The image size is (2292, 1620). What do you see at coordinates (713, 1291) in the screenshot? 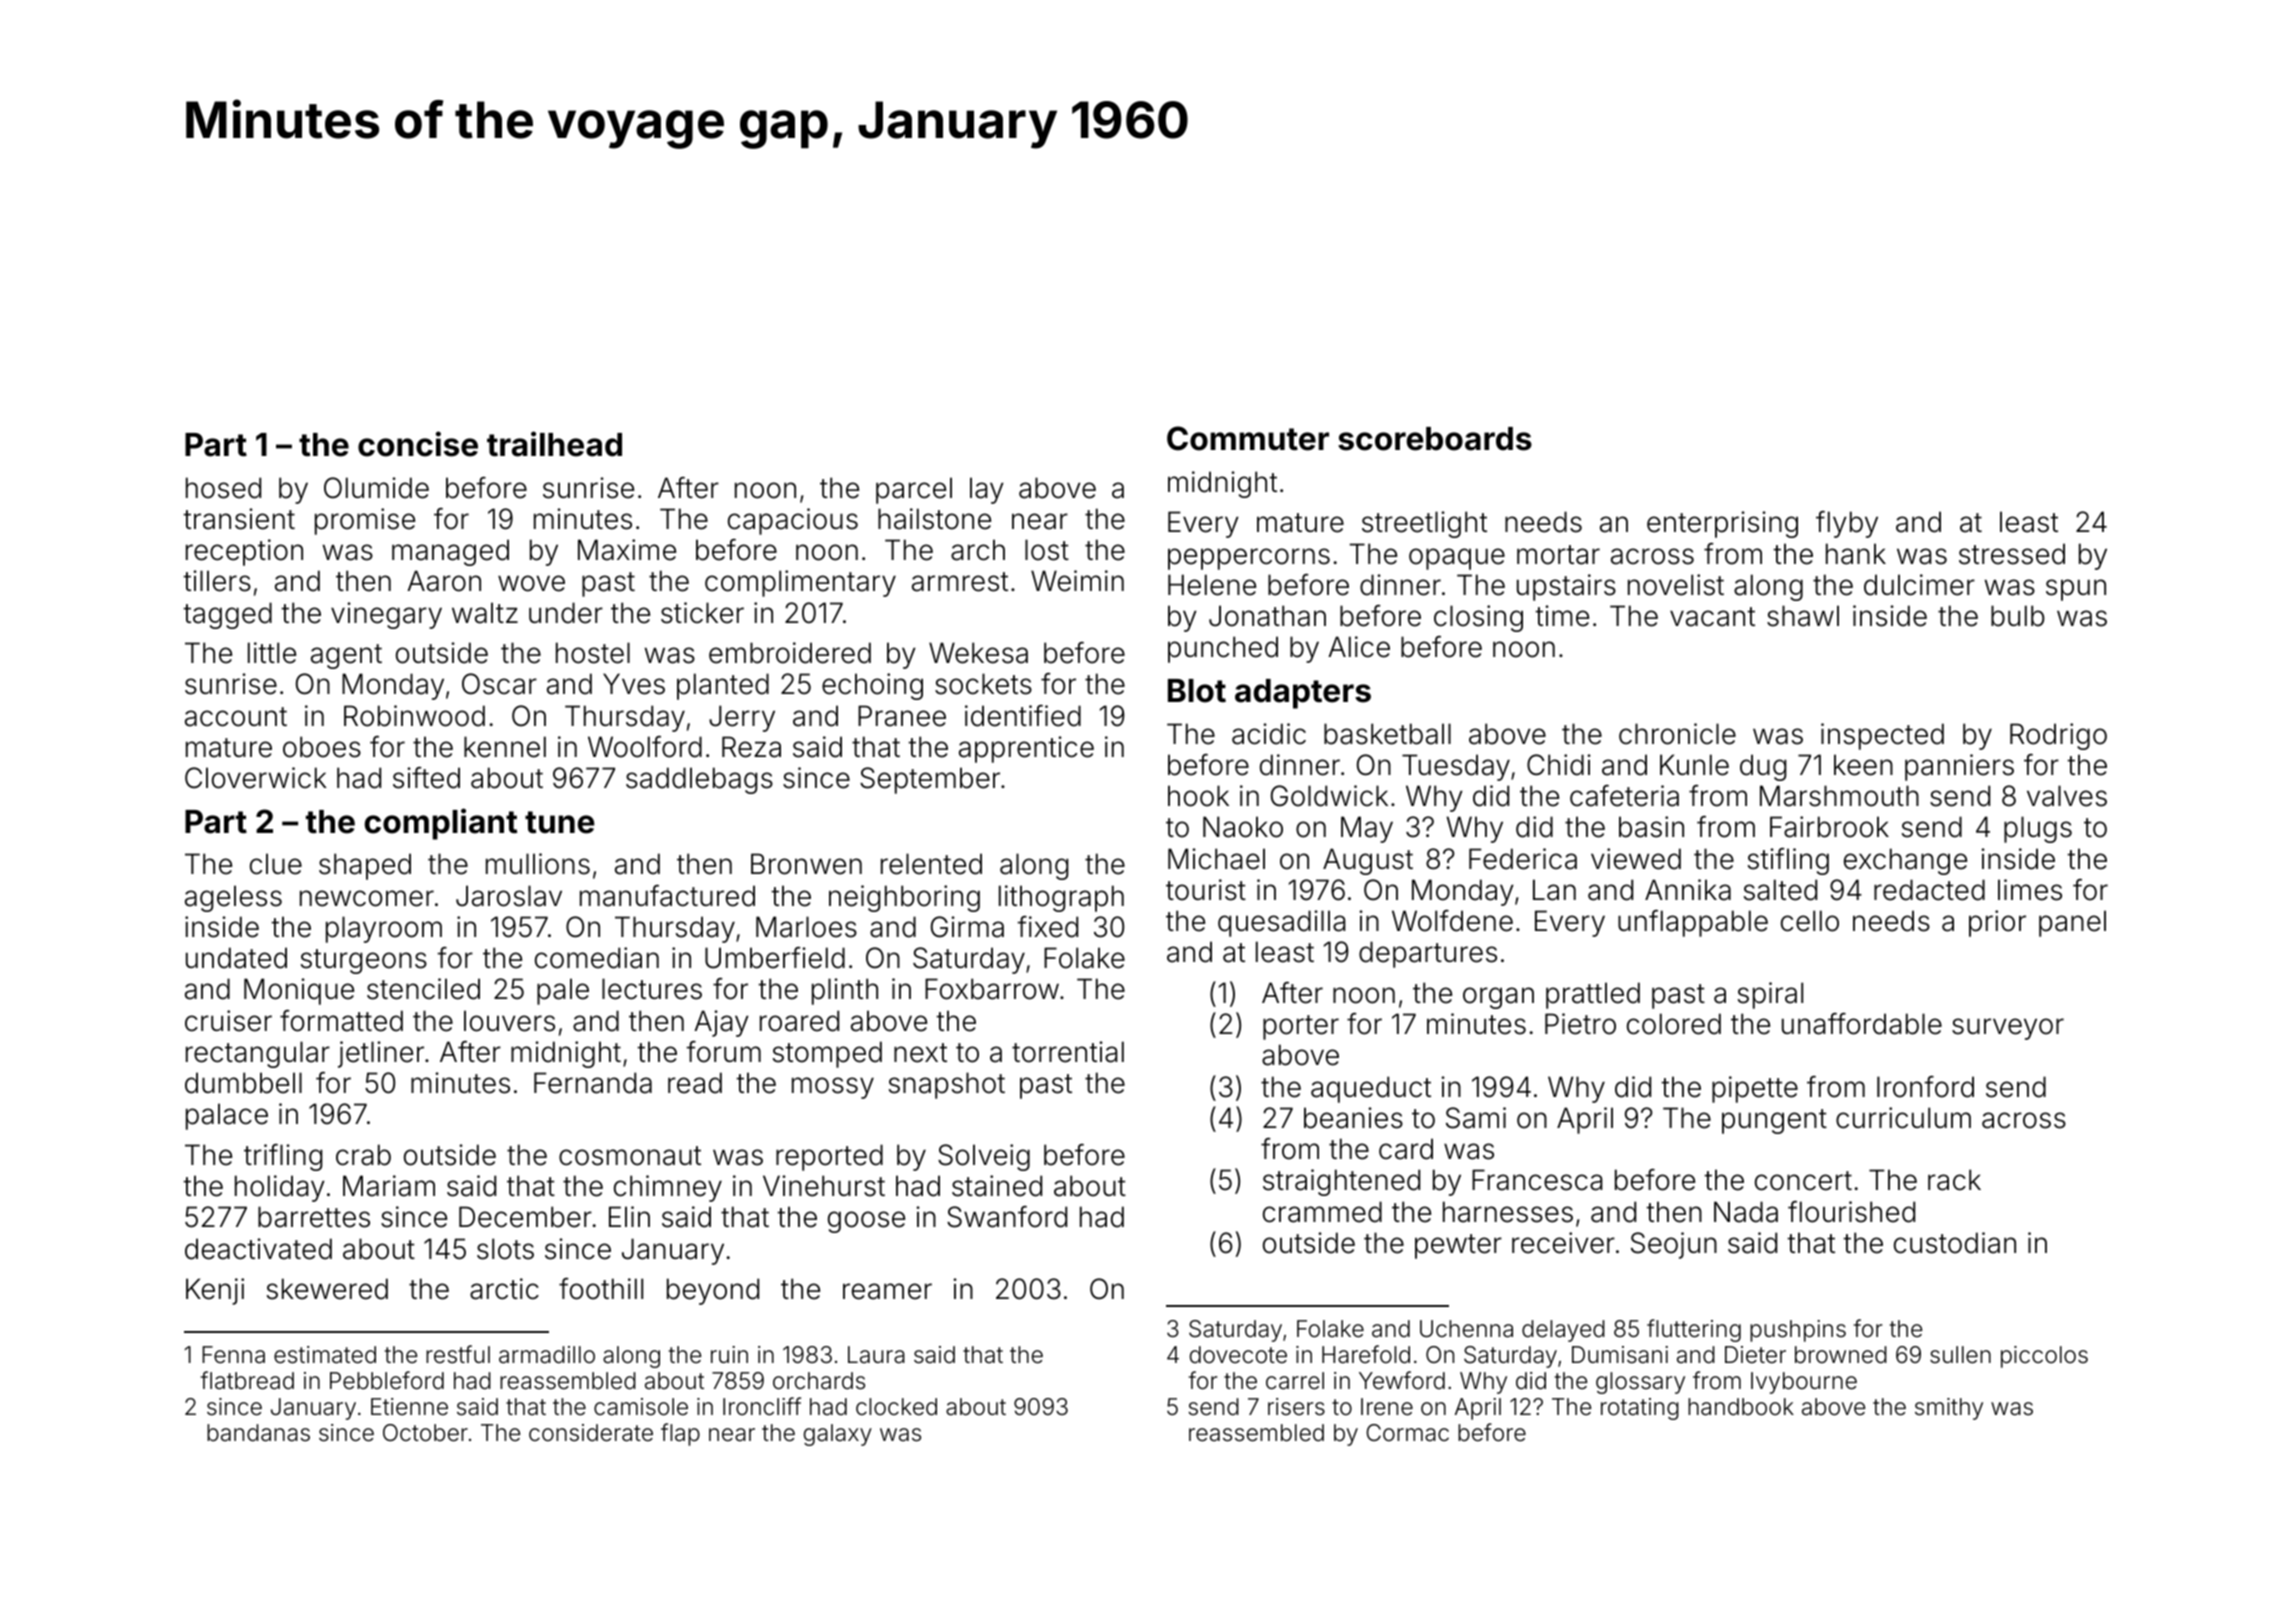
I see `beyond` at bounding box center [713, 1291].
